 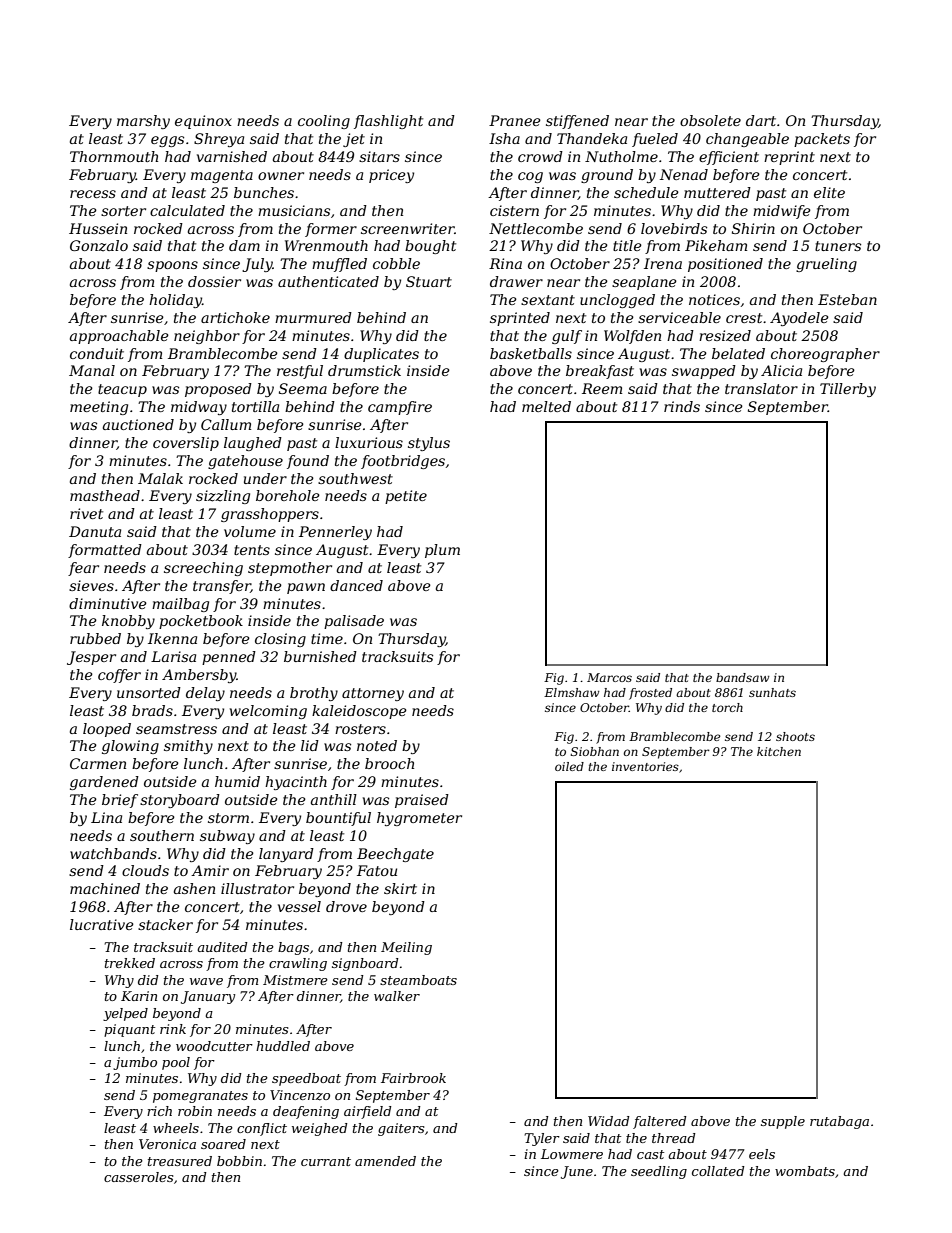 I want to click on approachable, so click(x=119, y=337).
